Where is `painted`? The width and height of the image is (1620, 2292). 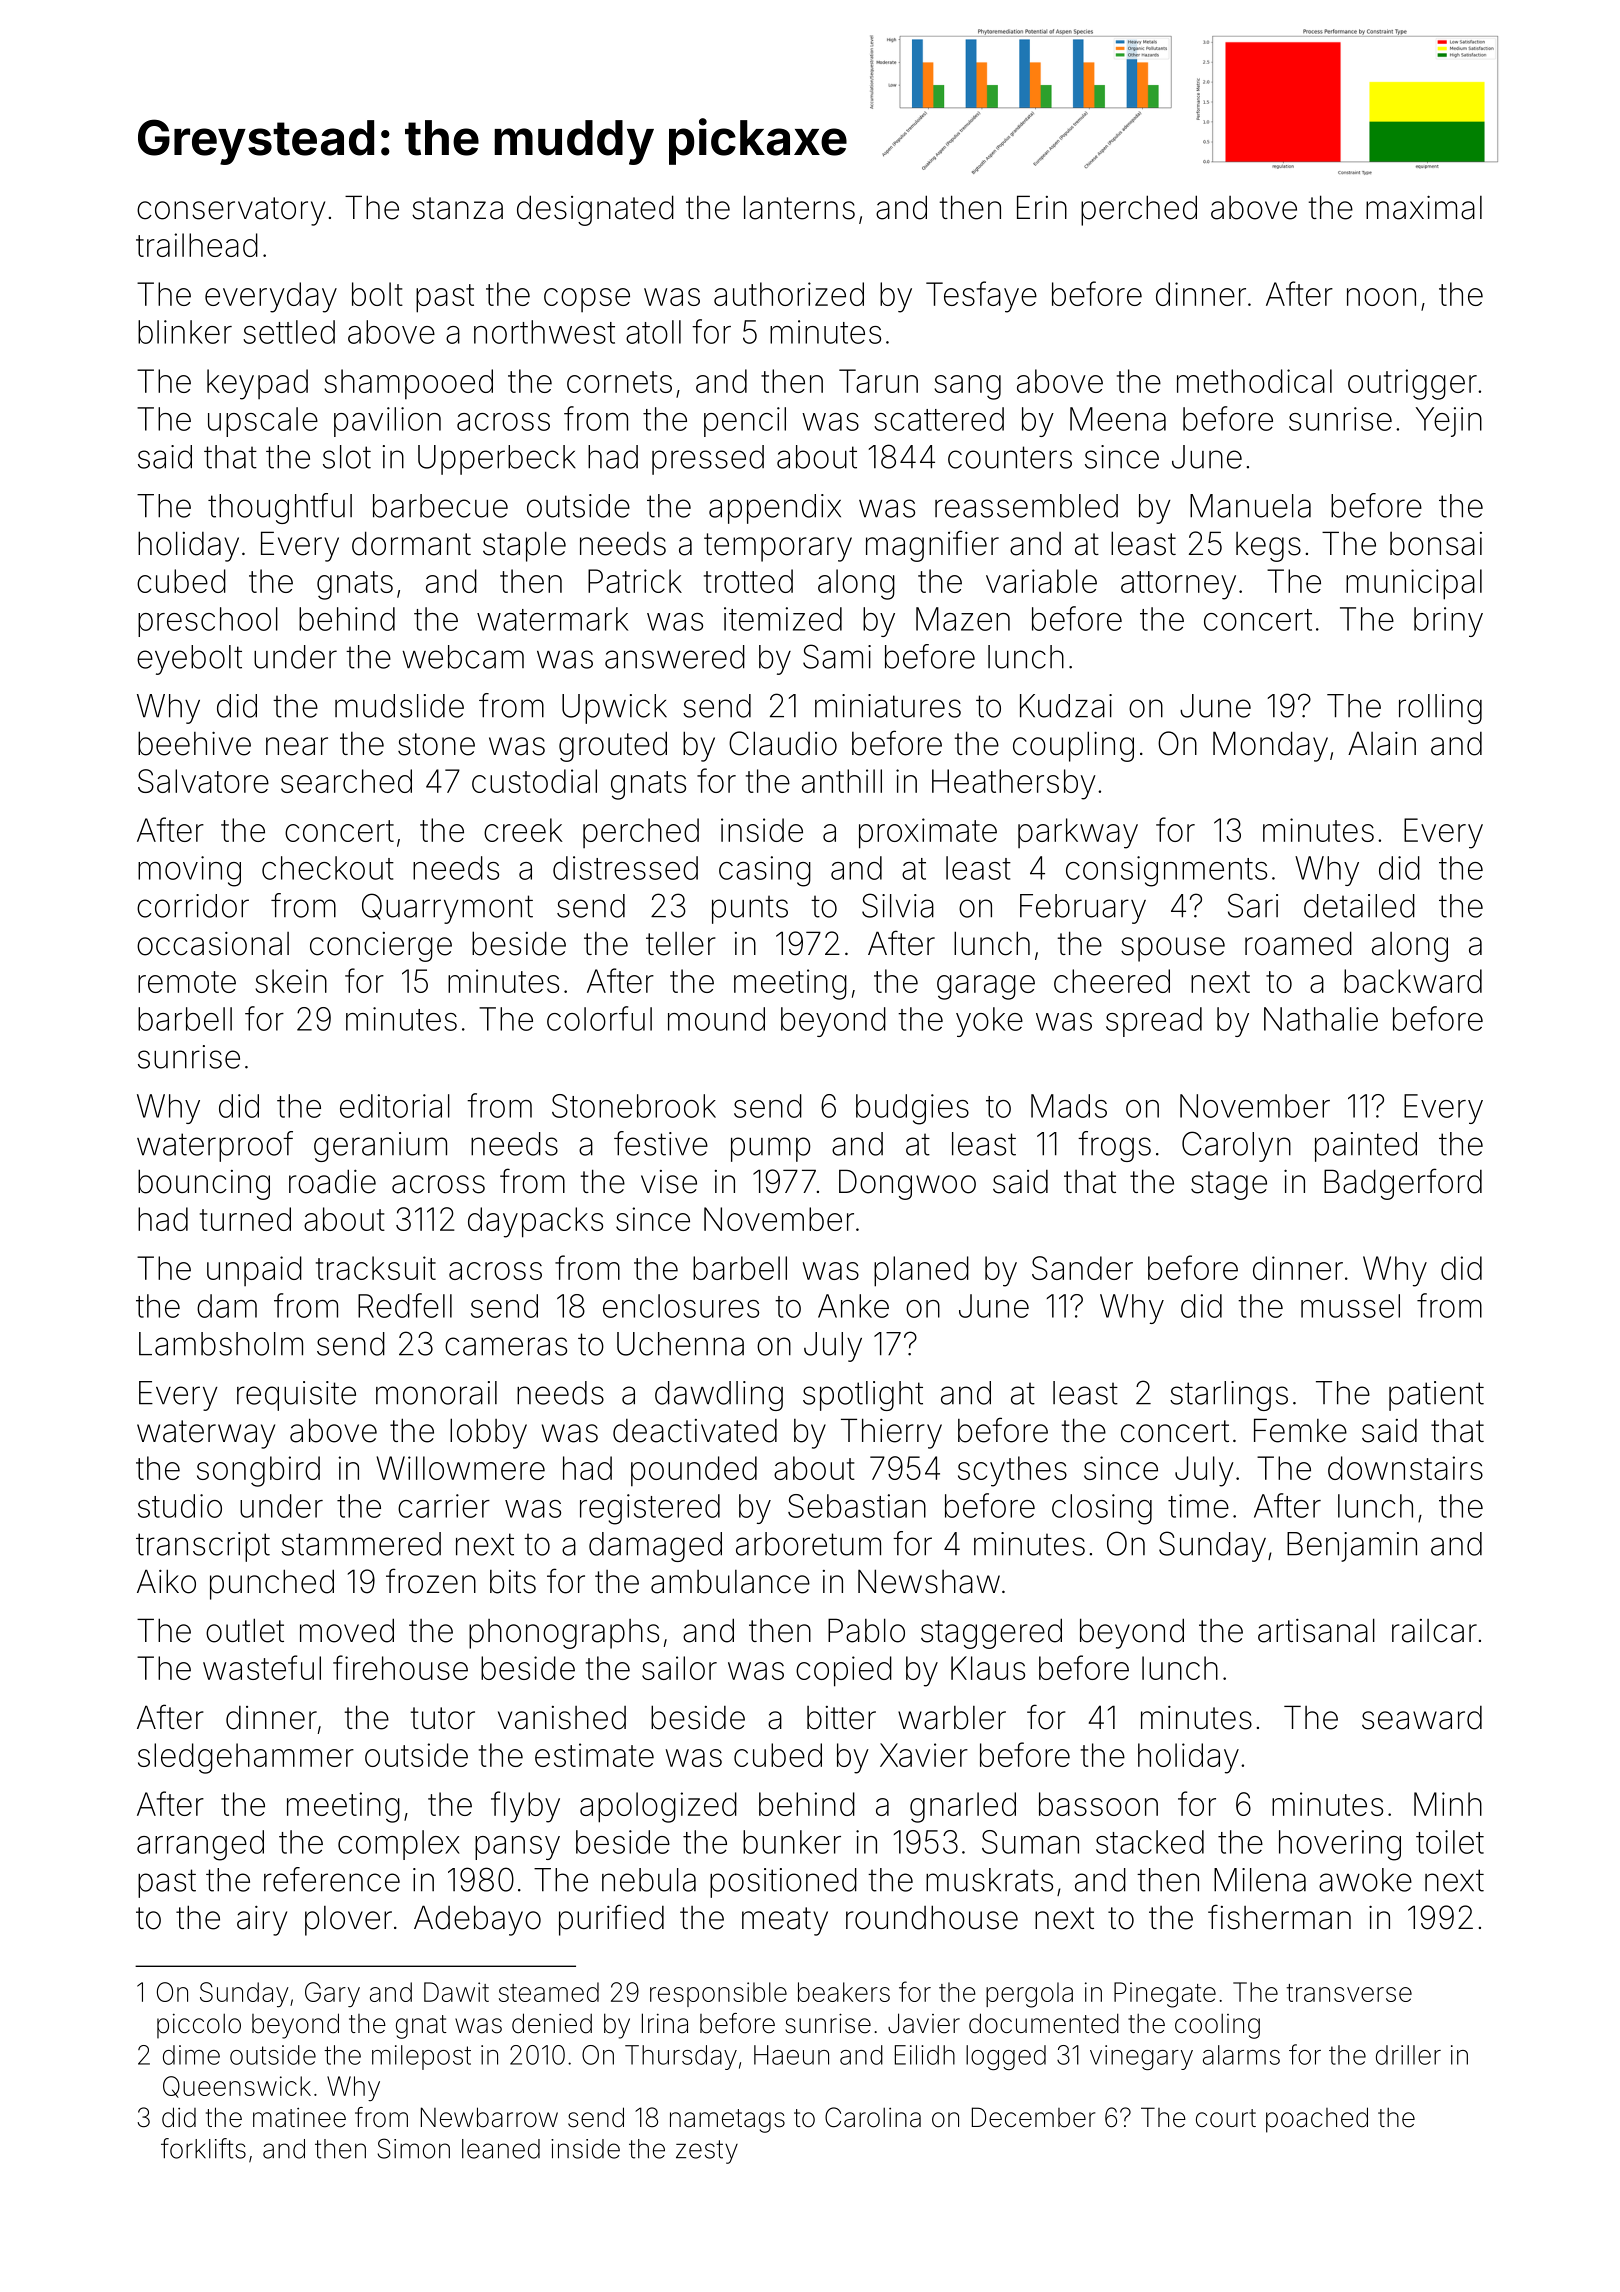
painted is located at coordinates (1366, 1147).
